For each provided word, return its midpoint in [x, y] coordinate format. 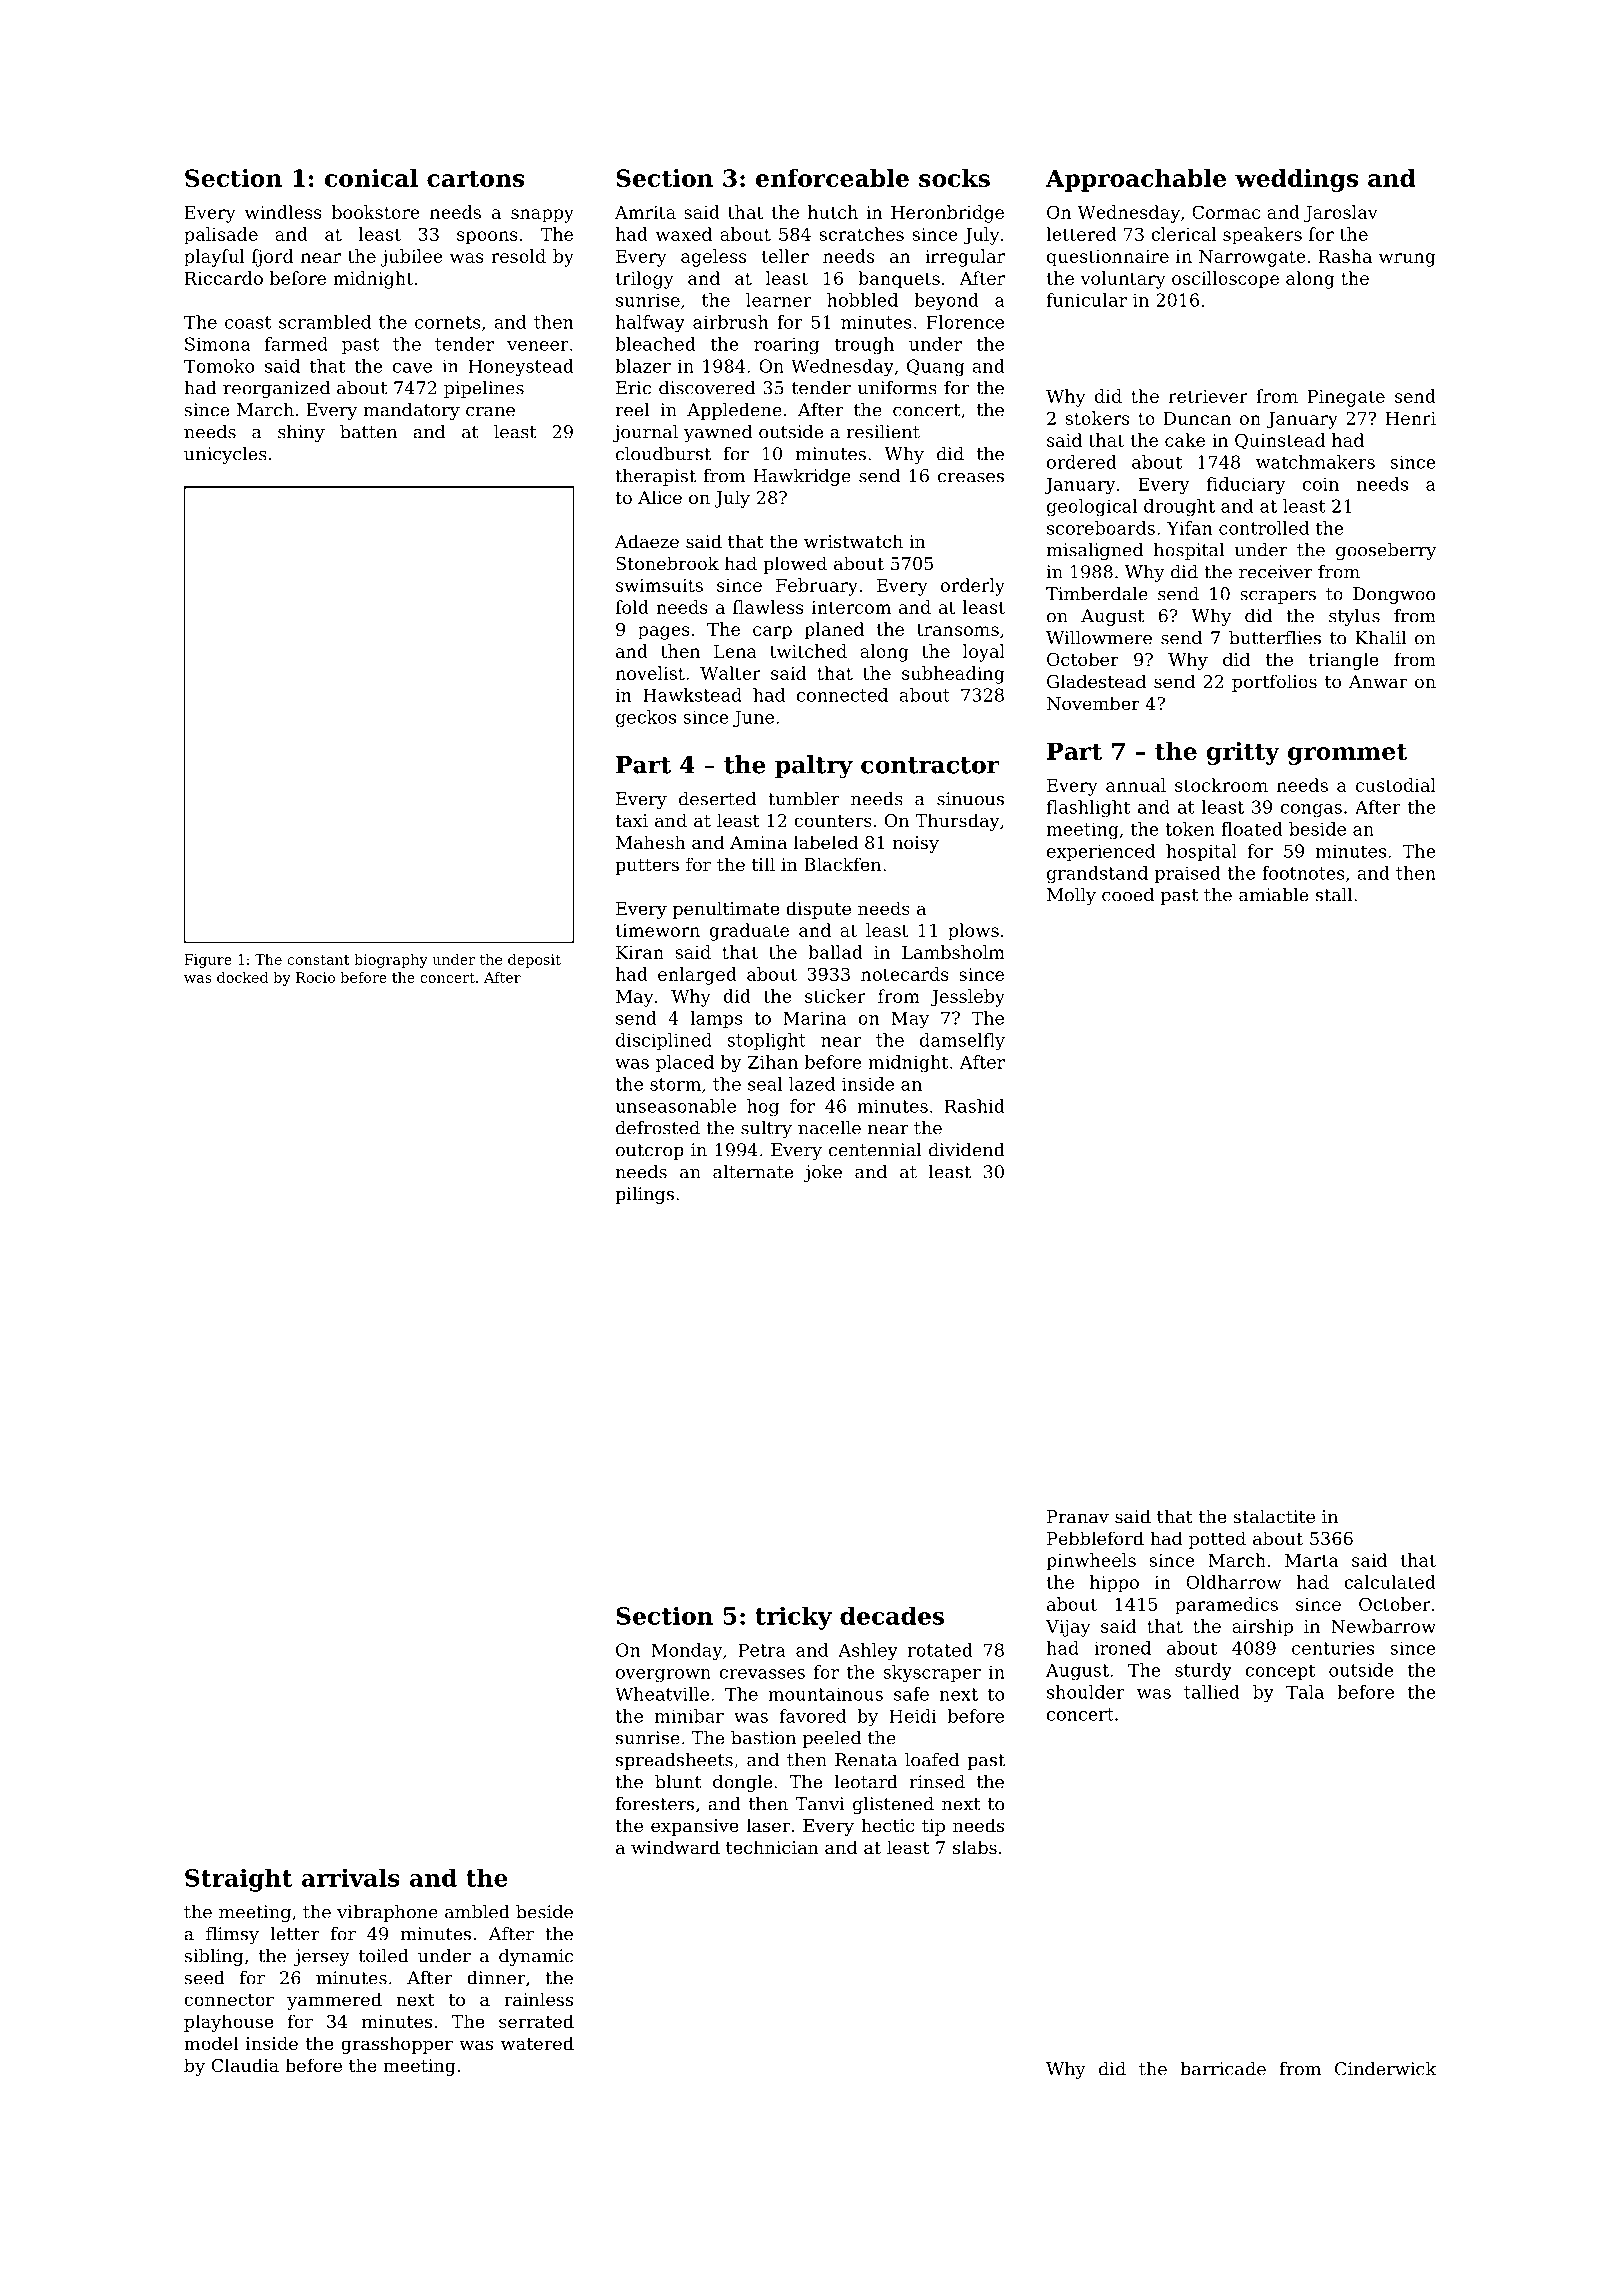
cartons [475, 178]
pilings [644, 1195]
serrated [536, 2021]
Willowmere [1099, 638]
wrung [1407, 260]
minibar [689, 1716]
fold [632, 607]
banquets [899, 280]
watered [537, 2043]
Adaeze [647, 541]
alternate [753, 1172]
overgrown [663, 1676]
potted [1217, 1540]
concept [1280, 1672]
